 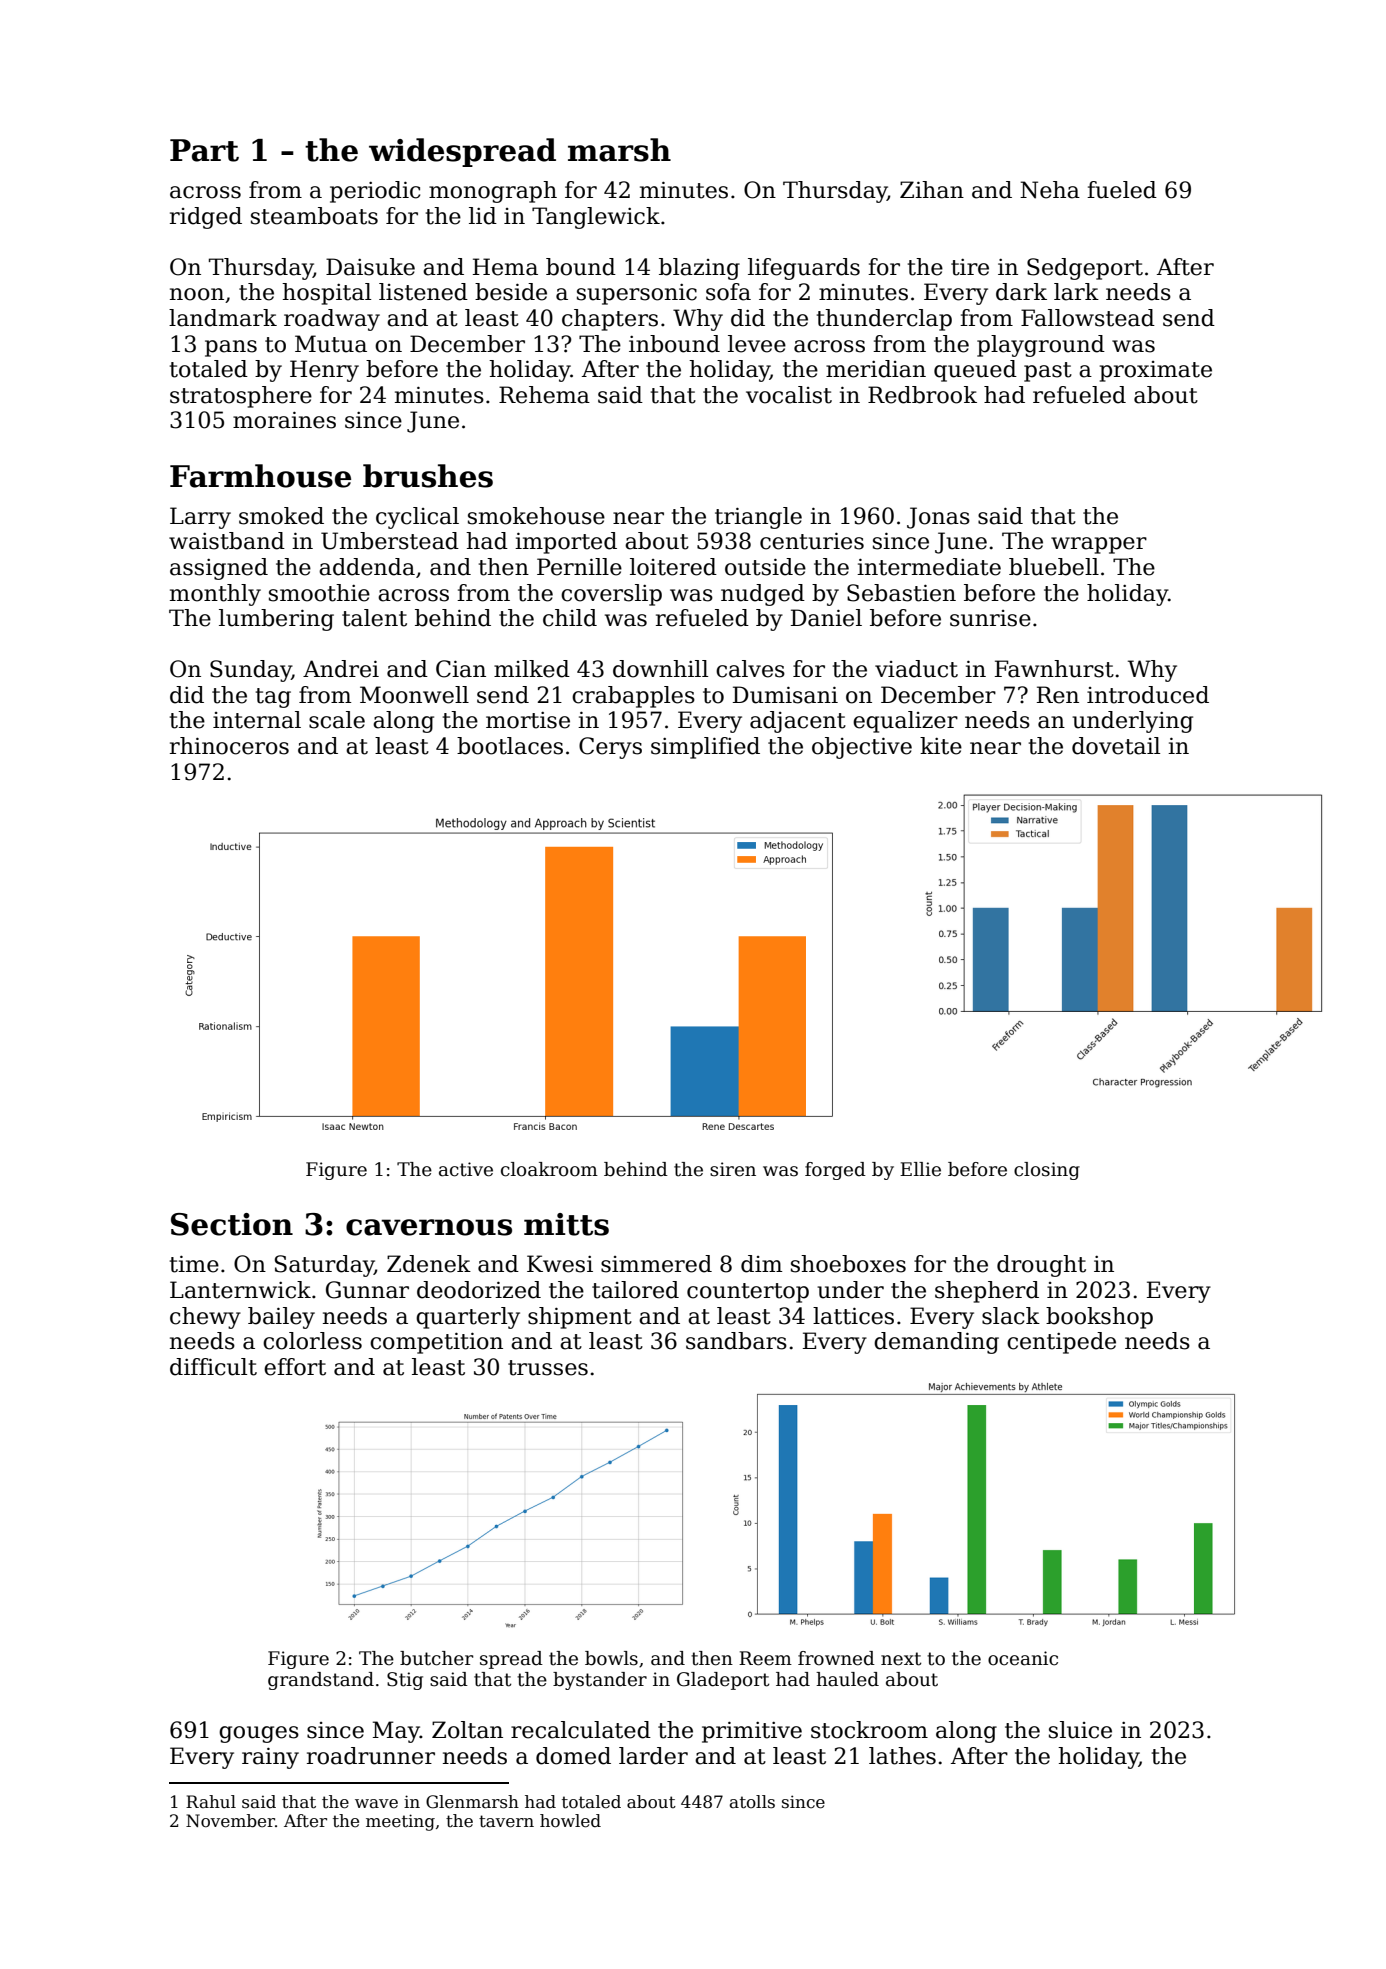 What do you see at coordinates (1156, 371) in the page?
I see `proximate` at bounding box center [1156, 371].
